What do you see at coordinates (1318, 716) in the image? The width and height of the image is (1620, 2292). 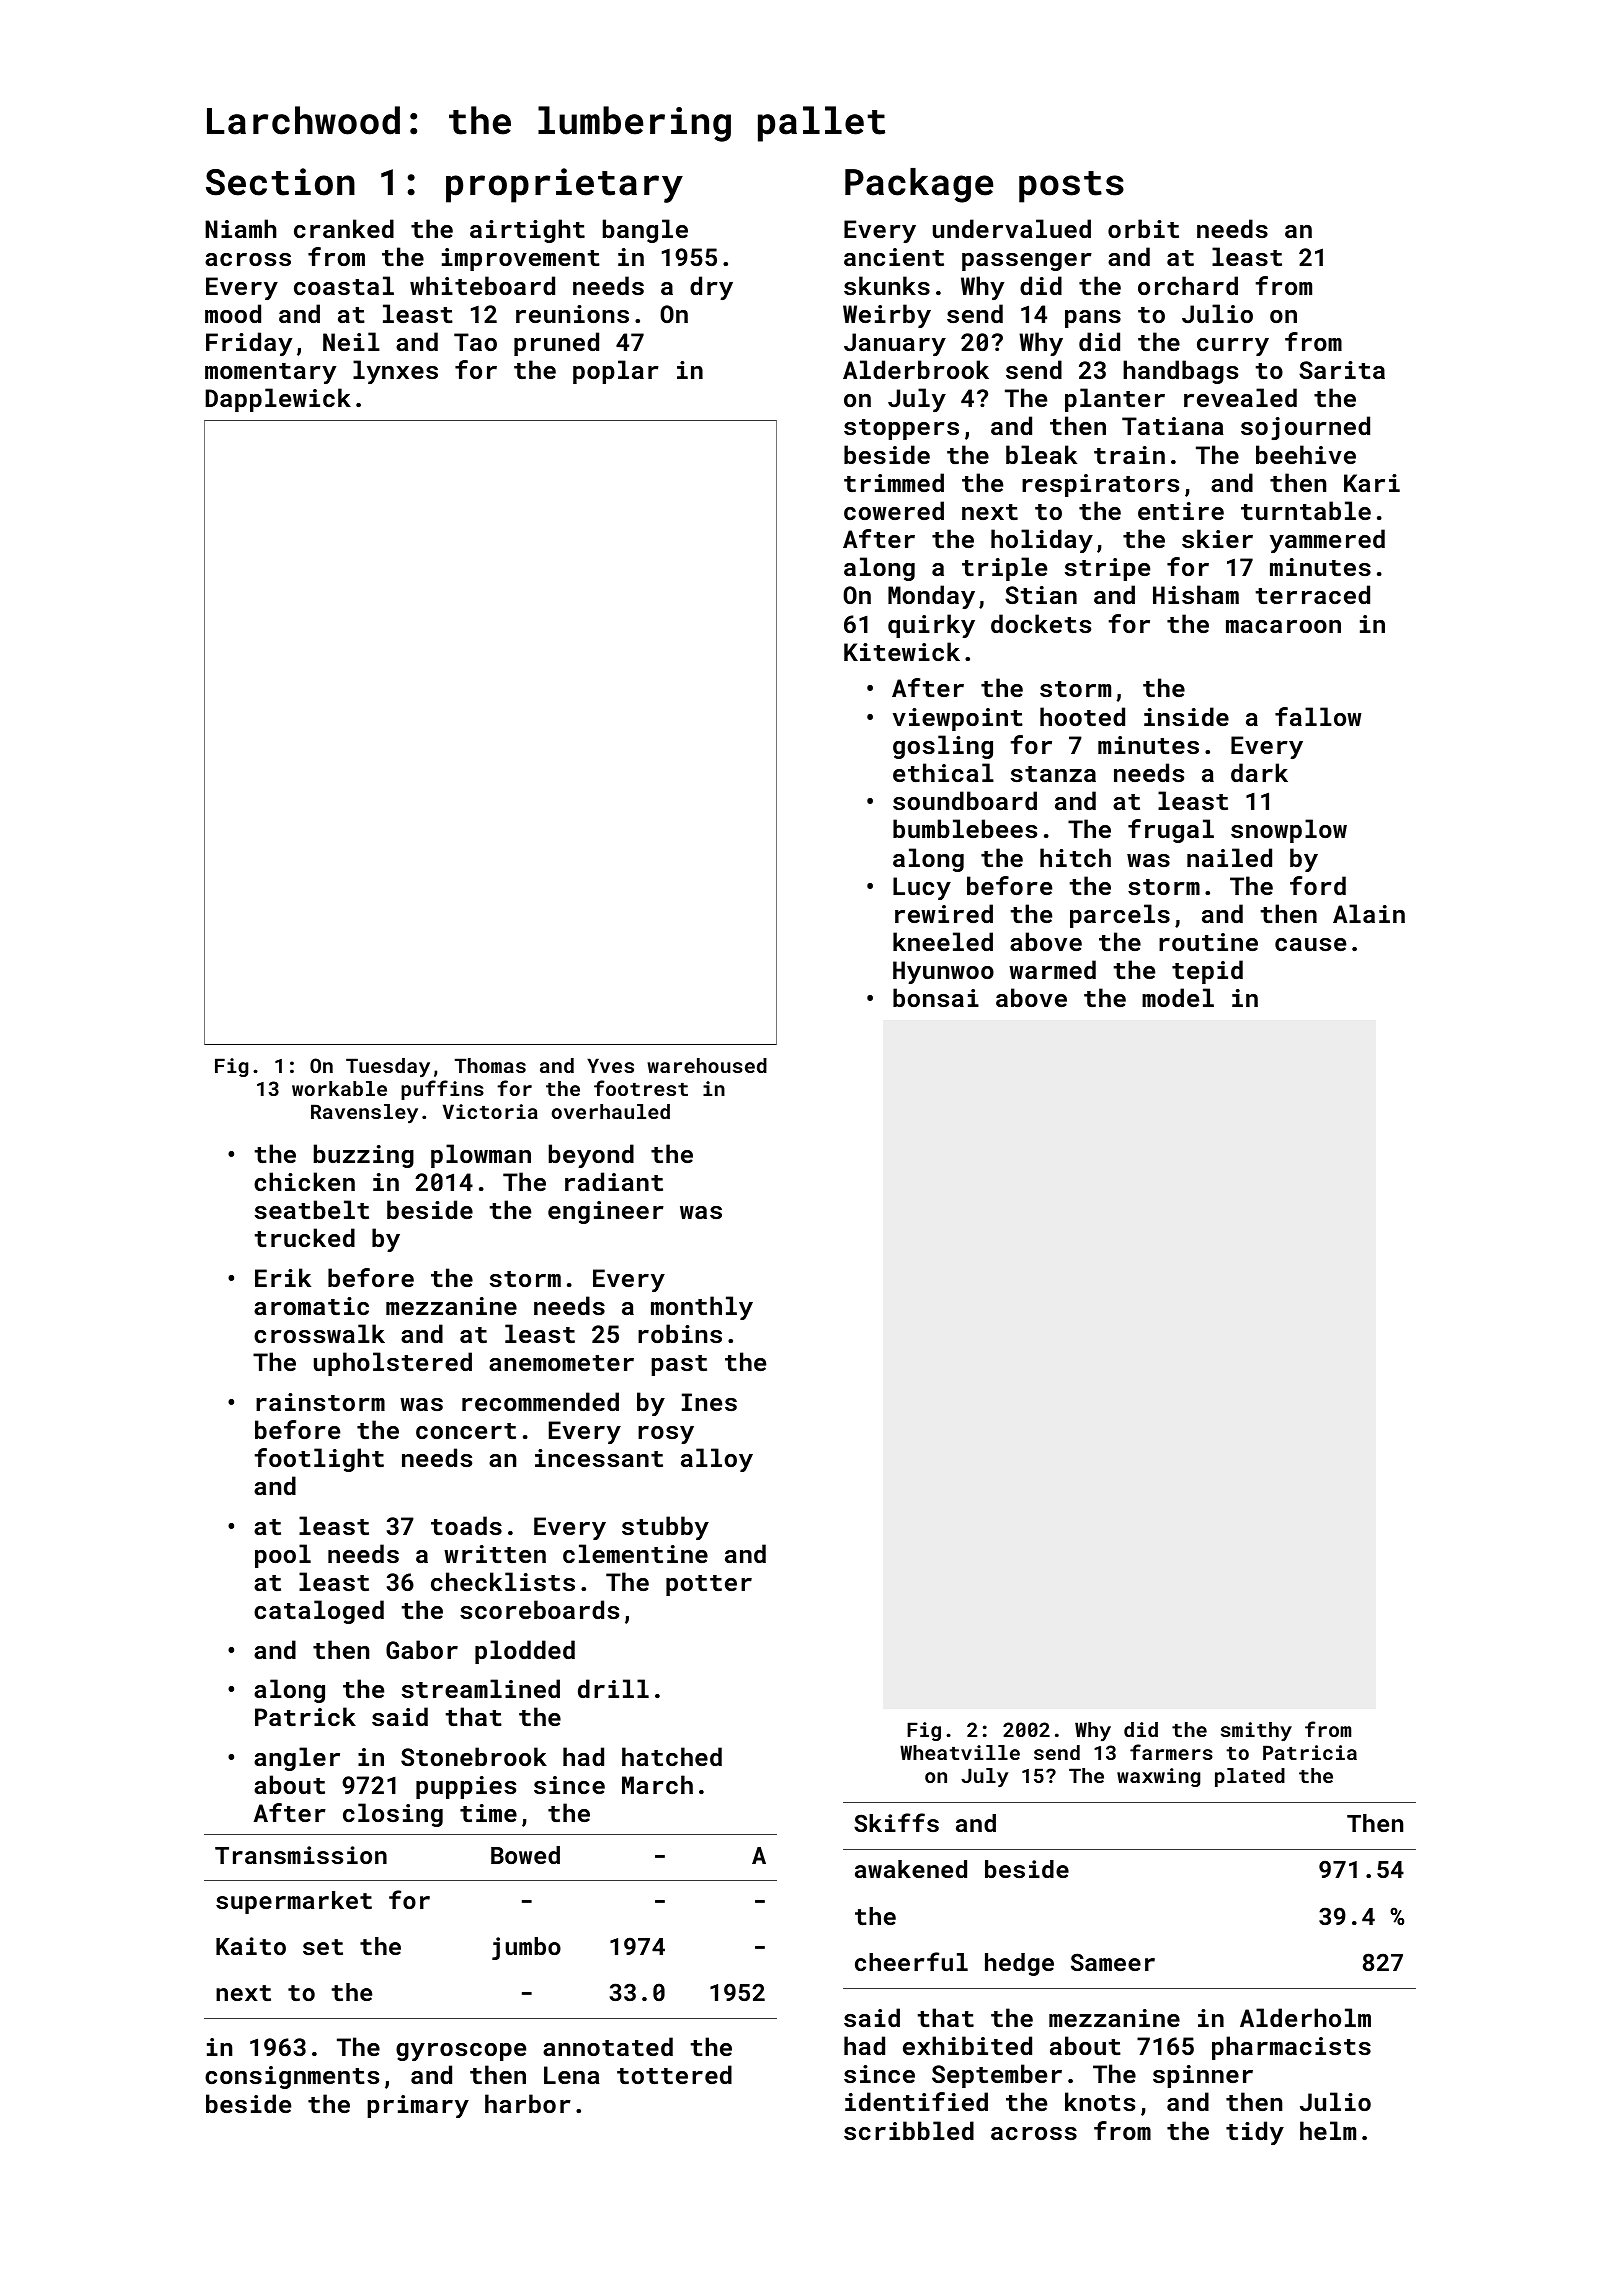 I see `fallow` at bounding box center [1318, 716].
